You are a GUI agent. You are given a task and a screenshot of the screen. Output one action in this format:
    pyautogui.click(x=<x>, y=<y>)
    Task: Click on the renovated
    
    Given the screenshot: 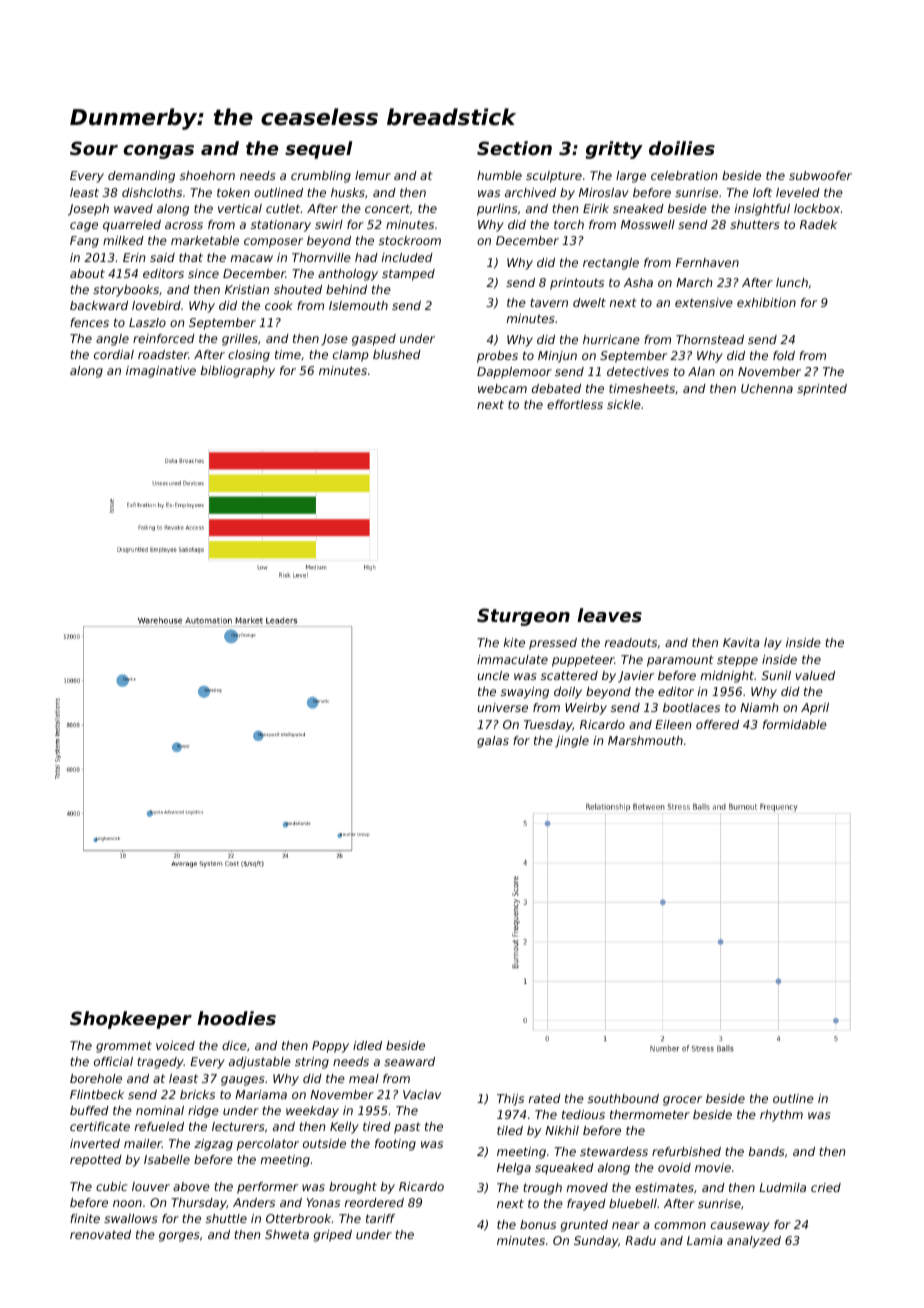 What is the action you would take?
    pyautogui.click(x=100, y=1234)
